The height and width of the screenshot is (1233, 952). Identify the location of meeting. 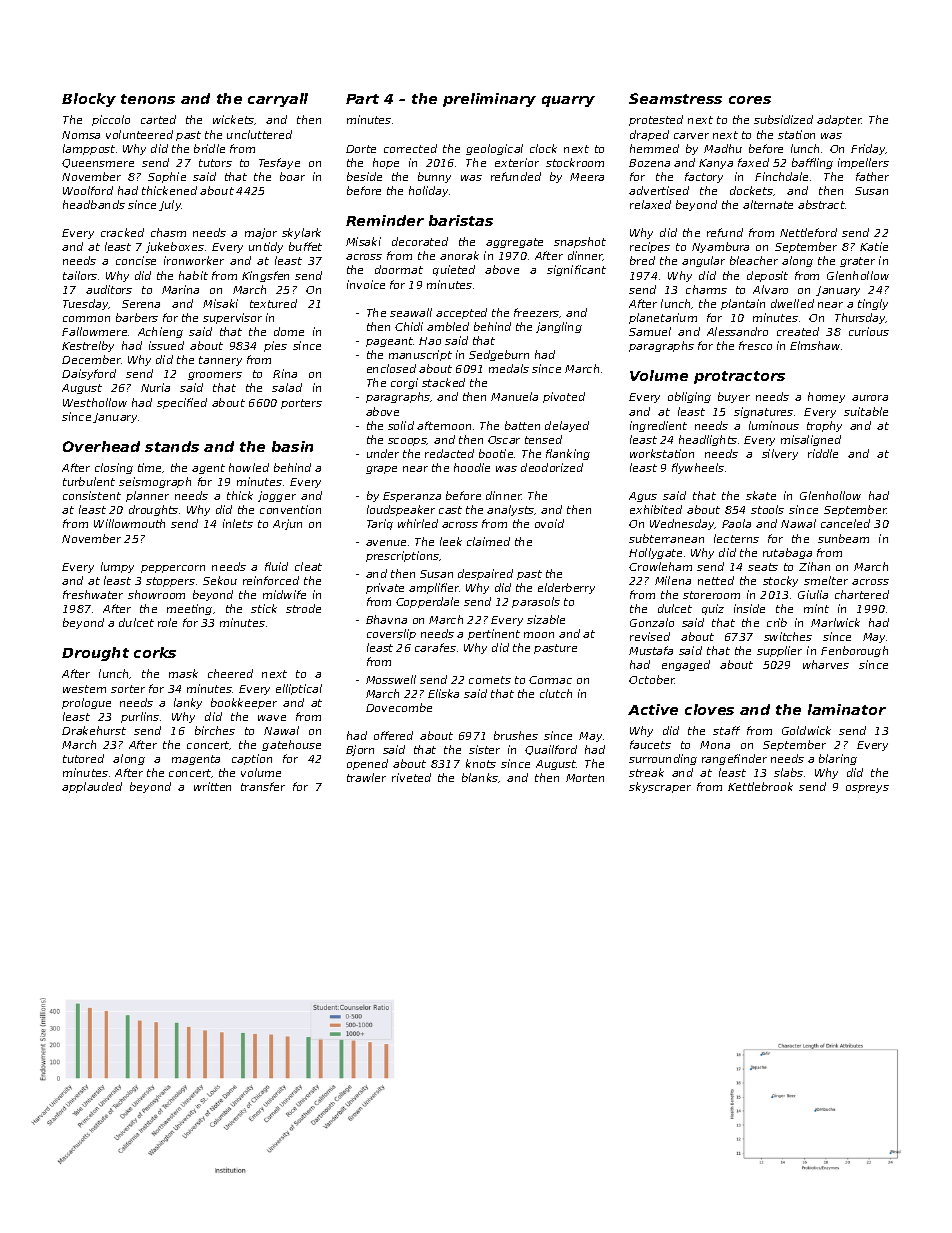
(189, 609).
